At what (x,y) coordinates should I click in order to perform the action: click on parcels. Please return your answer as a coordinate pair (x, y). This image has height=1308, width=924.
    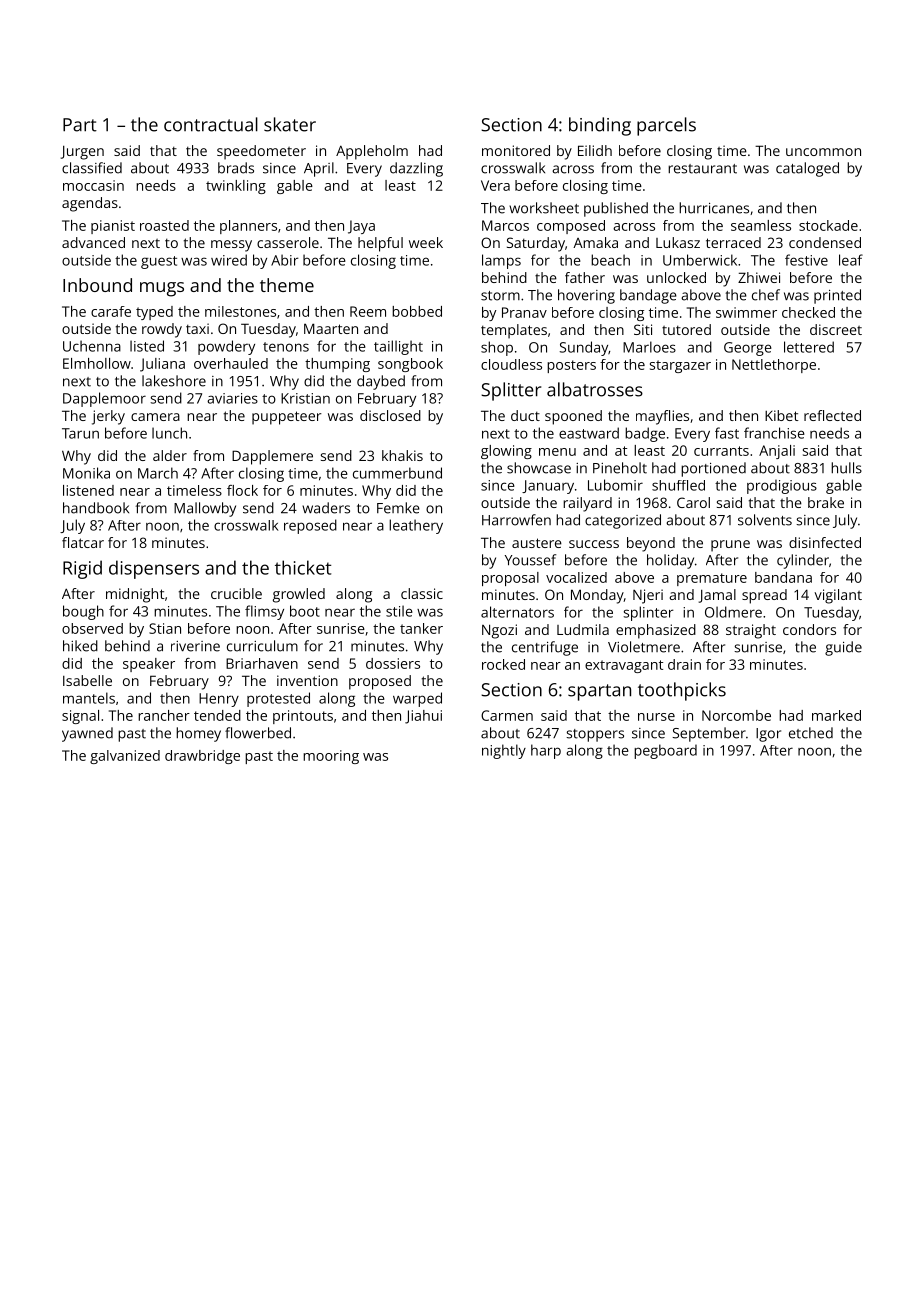
    Looking at the image, I should click on (666, 126).
